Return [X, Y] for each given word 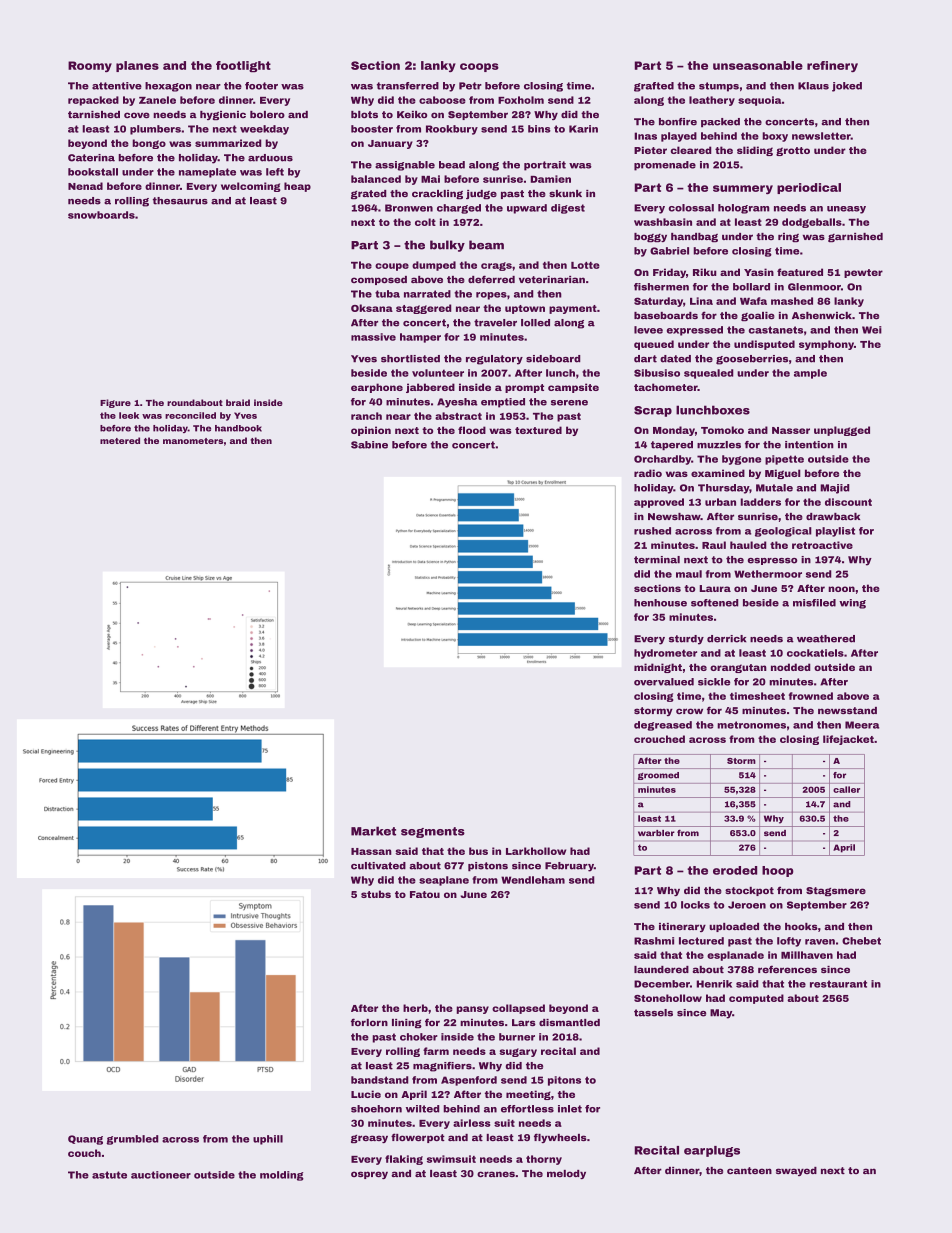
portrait [545, 166]
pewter [863, 273]
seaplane [444, 881]
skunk [565, 193]
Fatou [425, 894]
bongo [149, 144]
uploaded [734, 927]
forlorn [369, 1022]
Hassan [371, 851]
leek [129, 415]
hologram [744, 209]
